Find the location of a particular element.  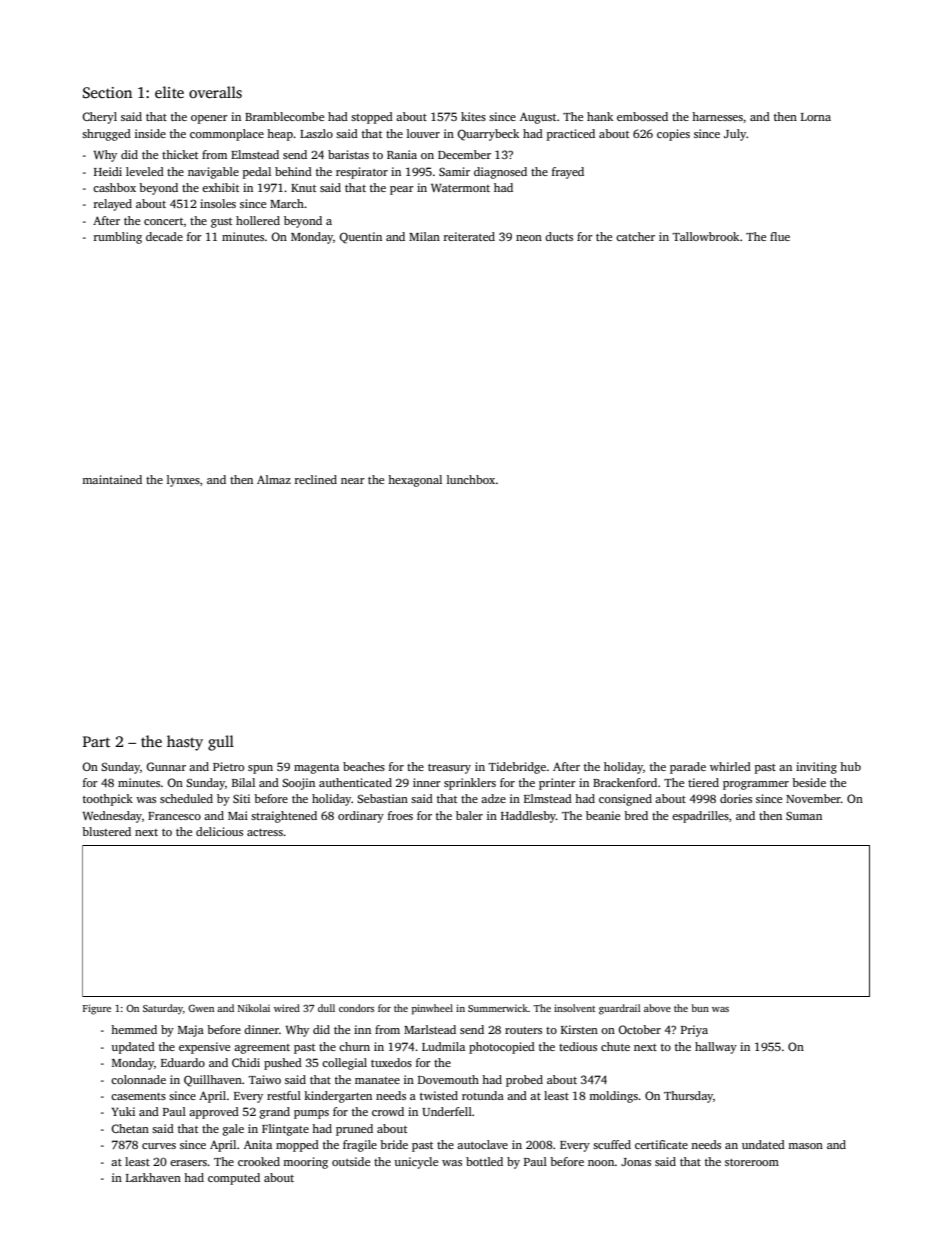

Section is located at coordinates (107, 93).
